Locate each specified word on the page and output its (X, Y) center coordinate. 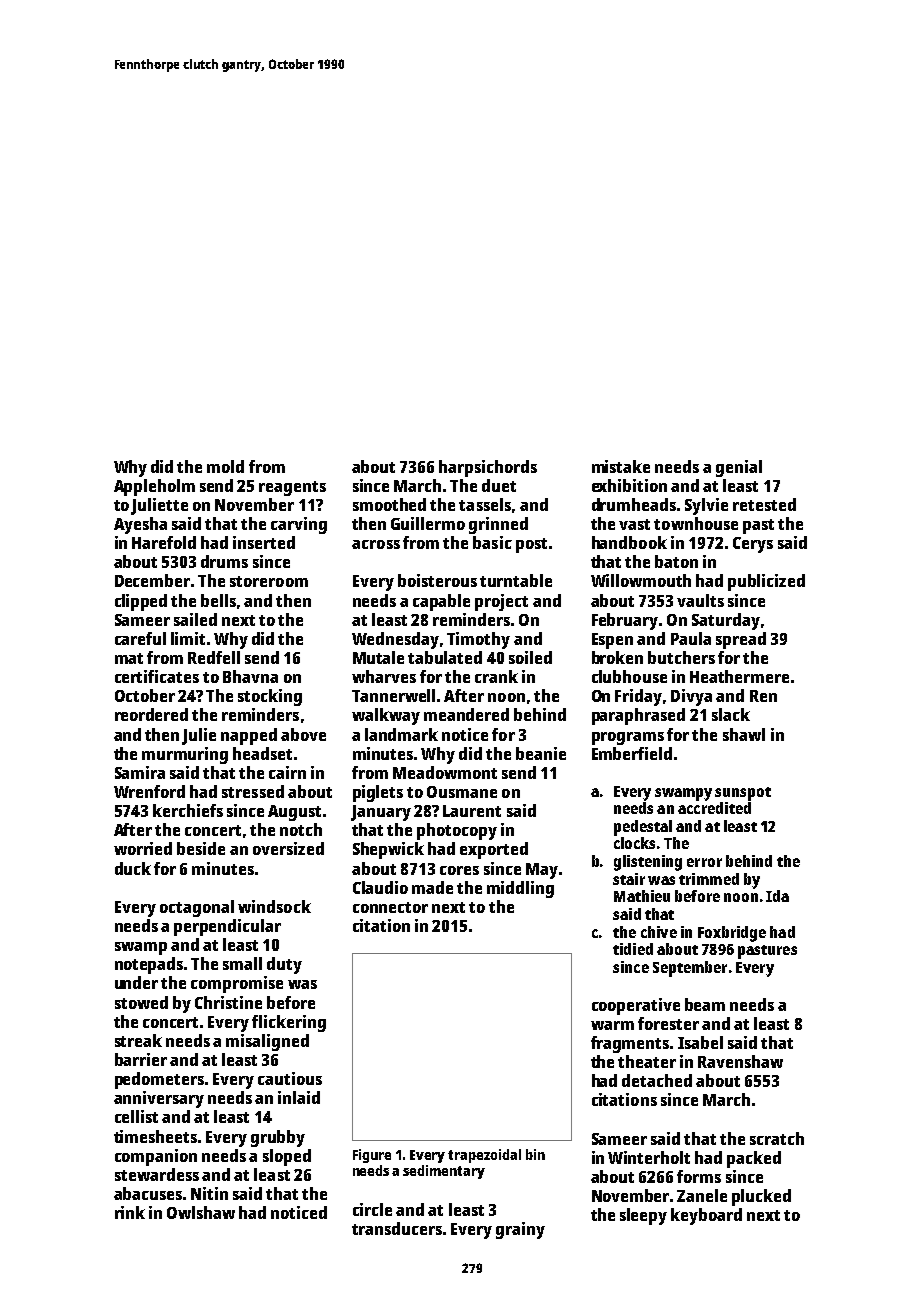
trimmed (709, 879)
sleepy (643, 1216)
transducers (397, 1228)
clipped (141, 602)
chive (659, 932)
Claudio (380, 887)
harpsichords (488, 468)
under (136, 982)
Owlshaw (201, 1212)
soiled (530, 657)
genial (739, 468)
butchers (681, 657)
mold (225, 466)
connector (390, 907)
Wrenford (149, 791)
